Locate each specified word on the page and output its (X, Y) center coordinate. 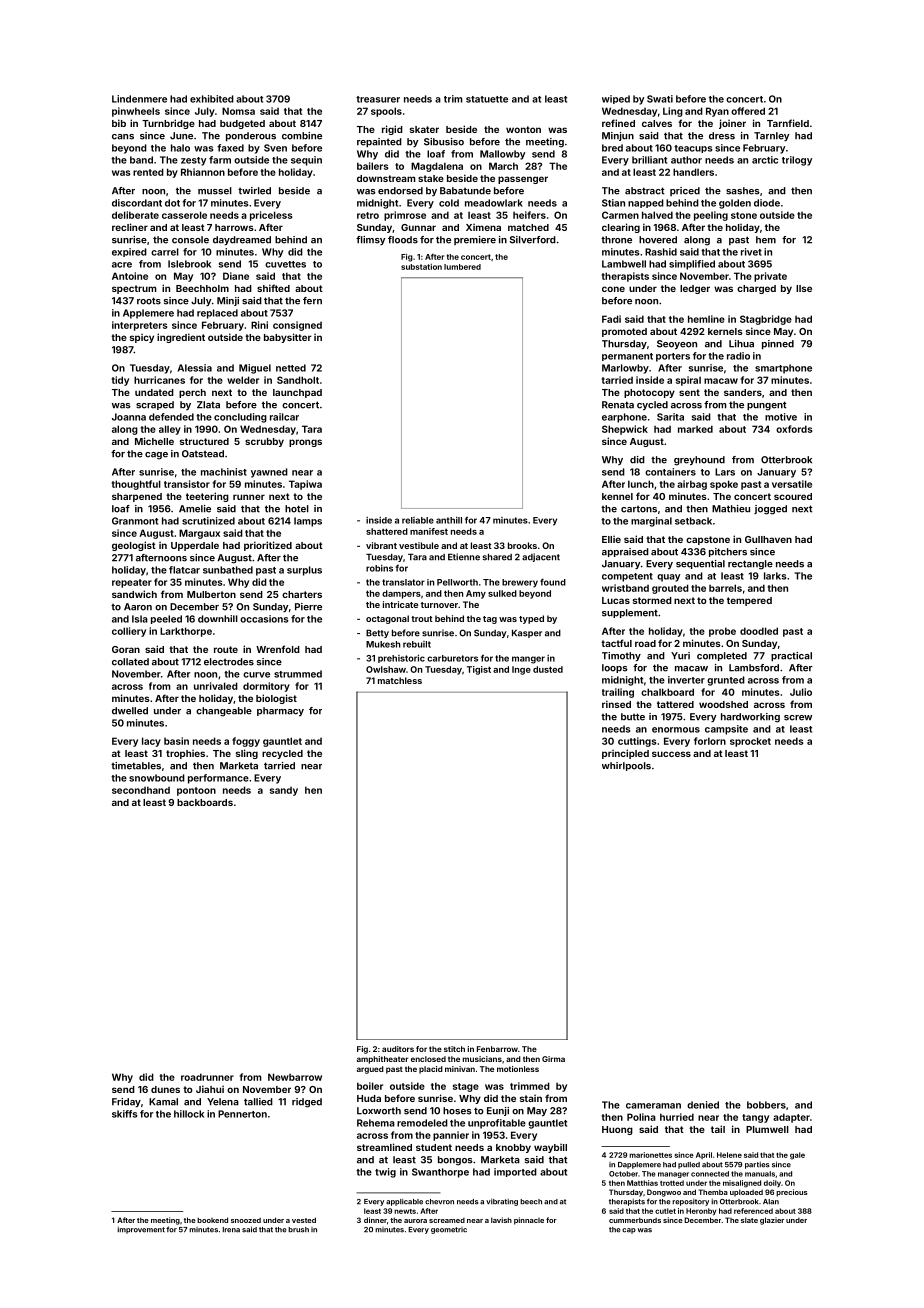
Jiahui (210, 1089)
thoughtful (136, 485)
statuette (487, 99)
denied (703, 1105)
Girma (553, 1059)
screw (798, 718)
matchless (400, 680)
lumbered (462, 267)
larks (775, 576)
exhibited (212, 99)
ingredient (181, 338)
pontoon (196, 791)
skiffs (124, 1114)
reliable (418, 520)
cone (613, 289)
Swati (660, 99)
